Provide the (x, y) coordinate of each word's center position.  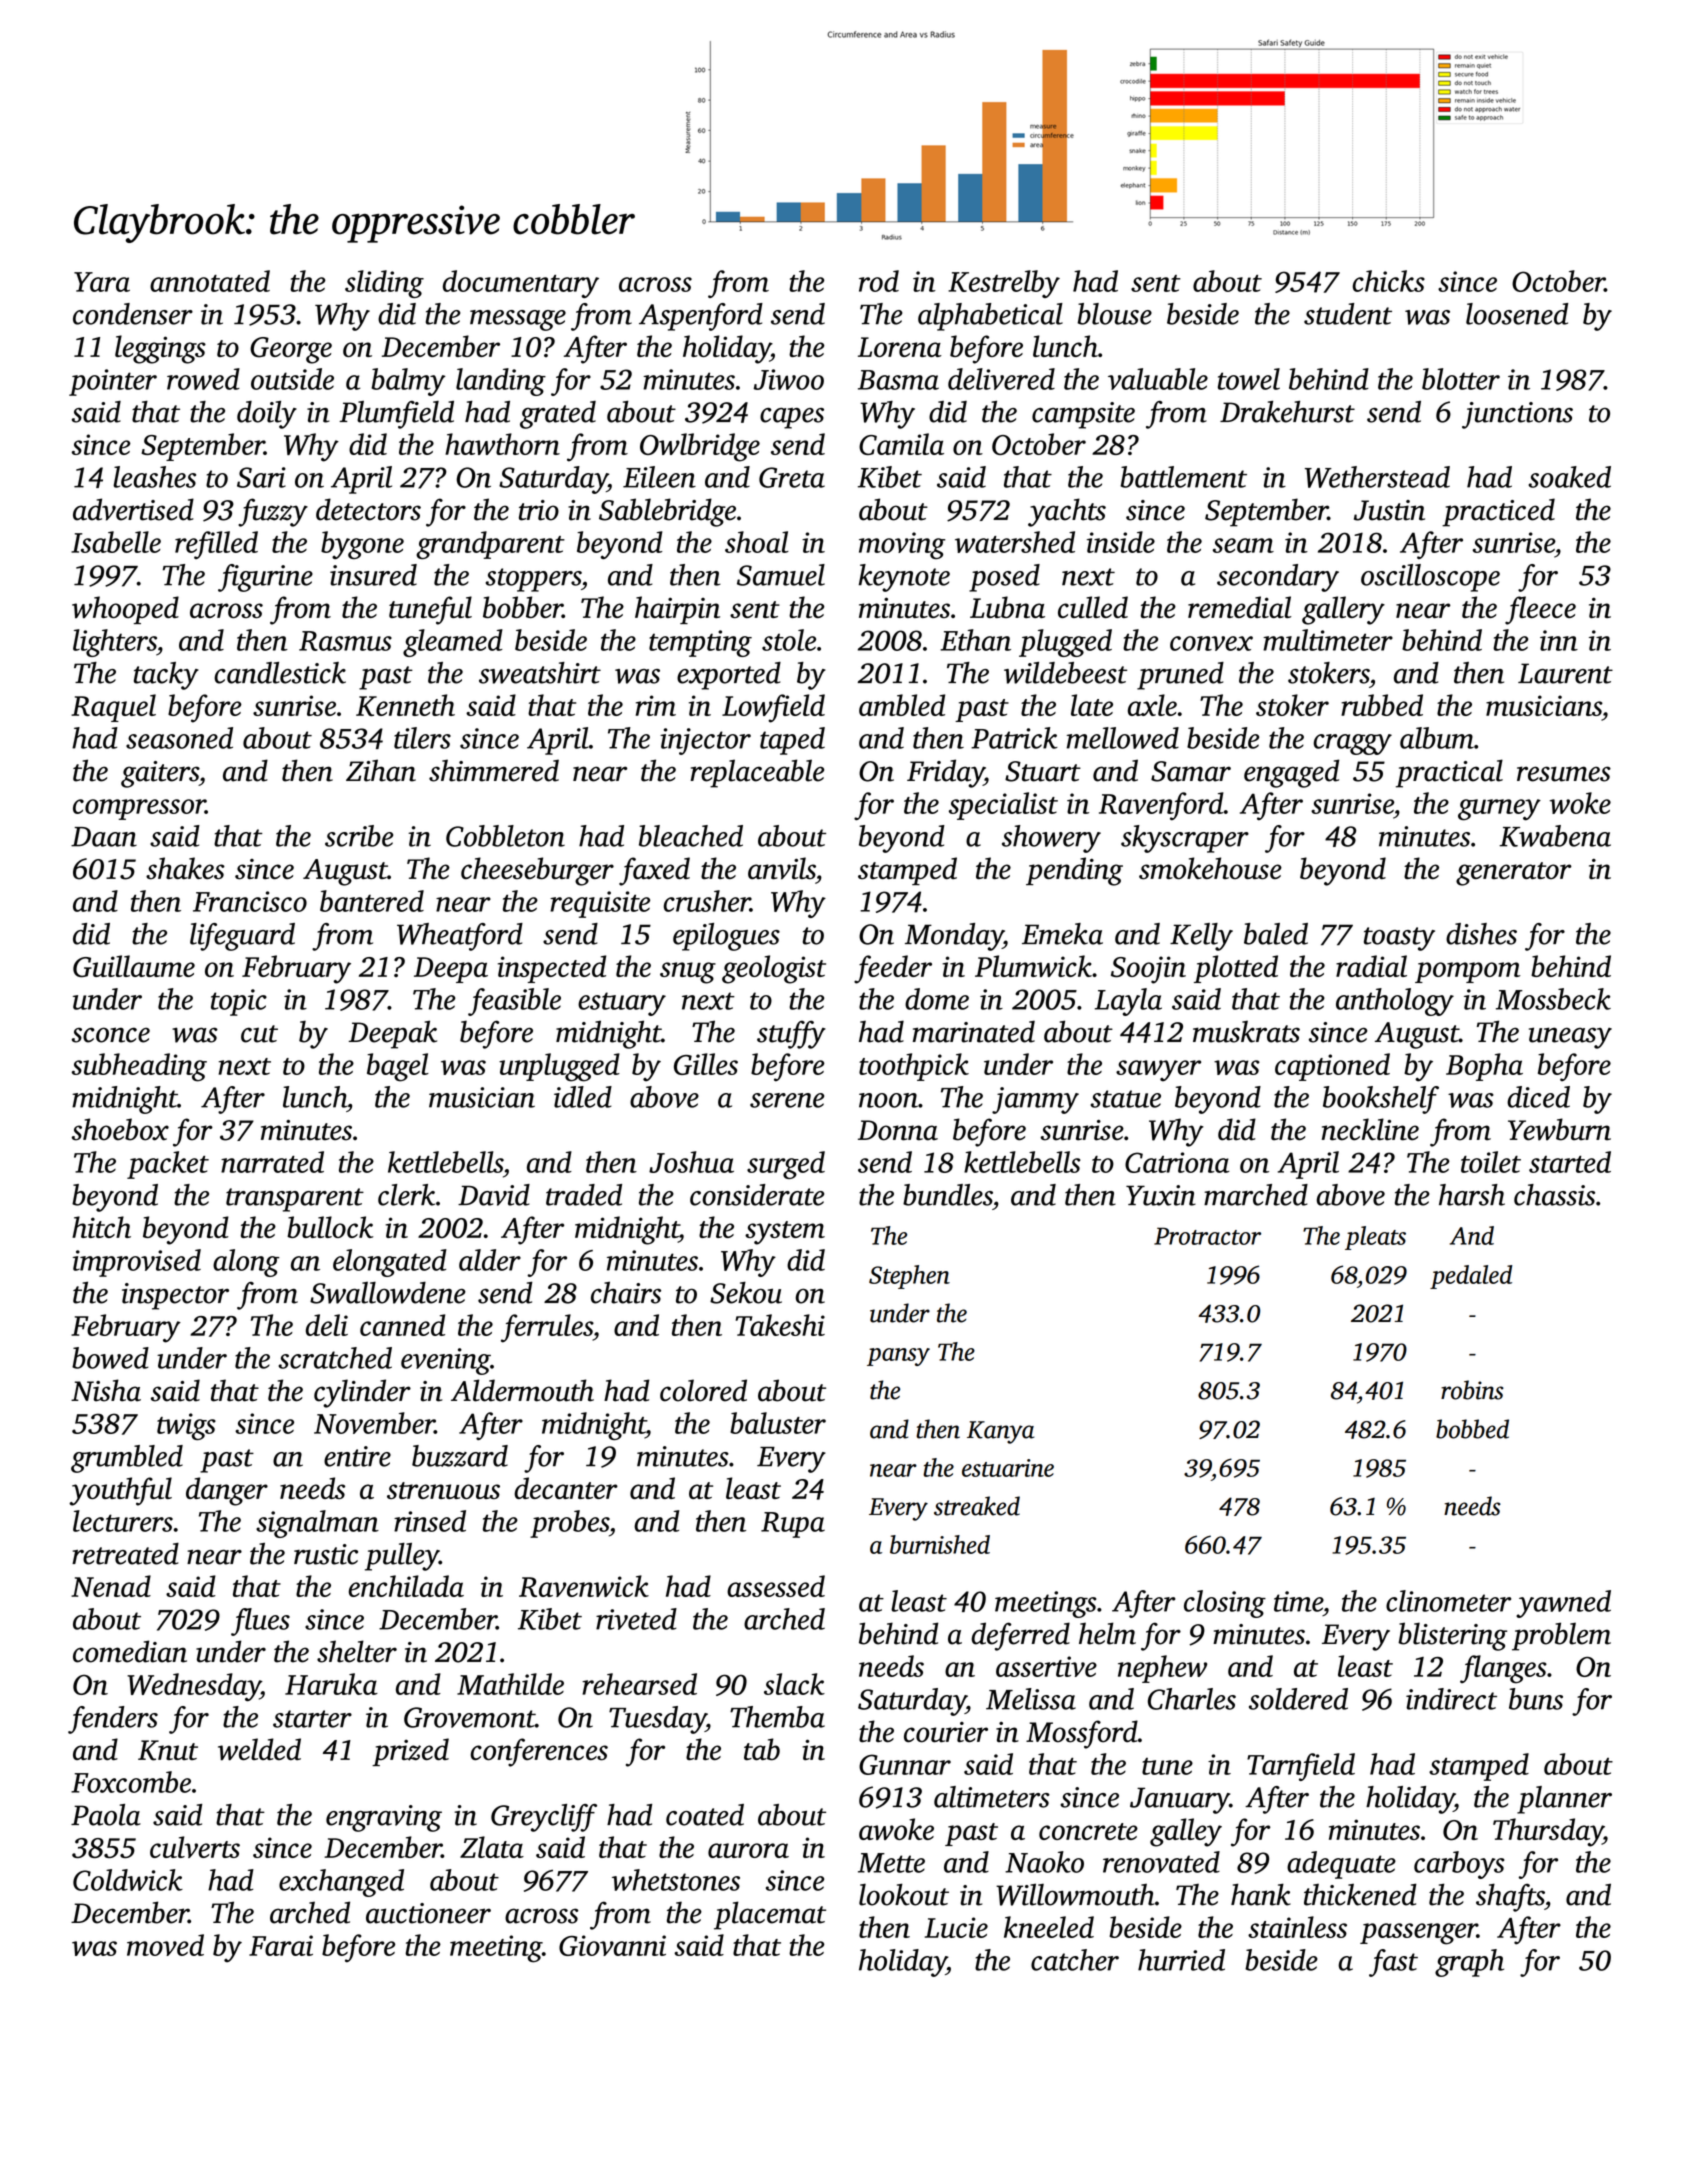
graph (1469, 1963)
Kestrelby (1004, 284)
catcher (1075, 1960)
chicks (1388, 281)
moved (165, 1945)
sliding (384, 284)
